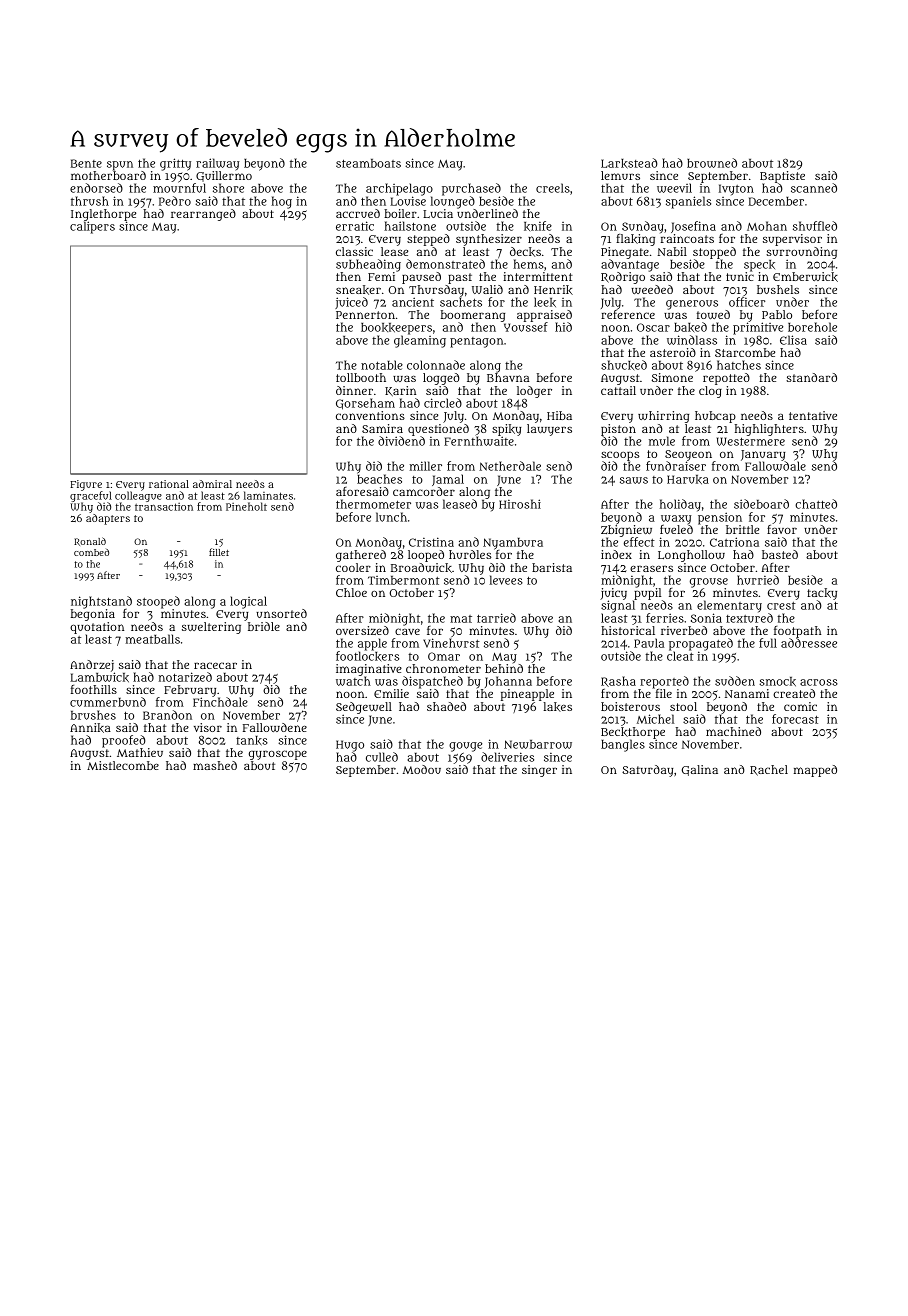 Image resolution: width=908 pixels, height=1316 pixels. What do you see at coordinates (767, 226) in the screenshot?
I see `Mohan` at bounding box center [767, 226].
